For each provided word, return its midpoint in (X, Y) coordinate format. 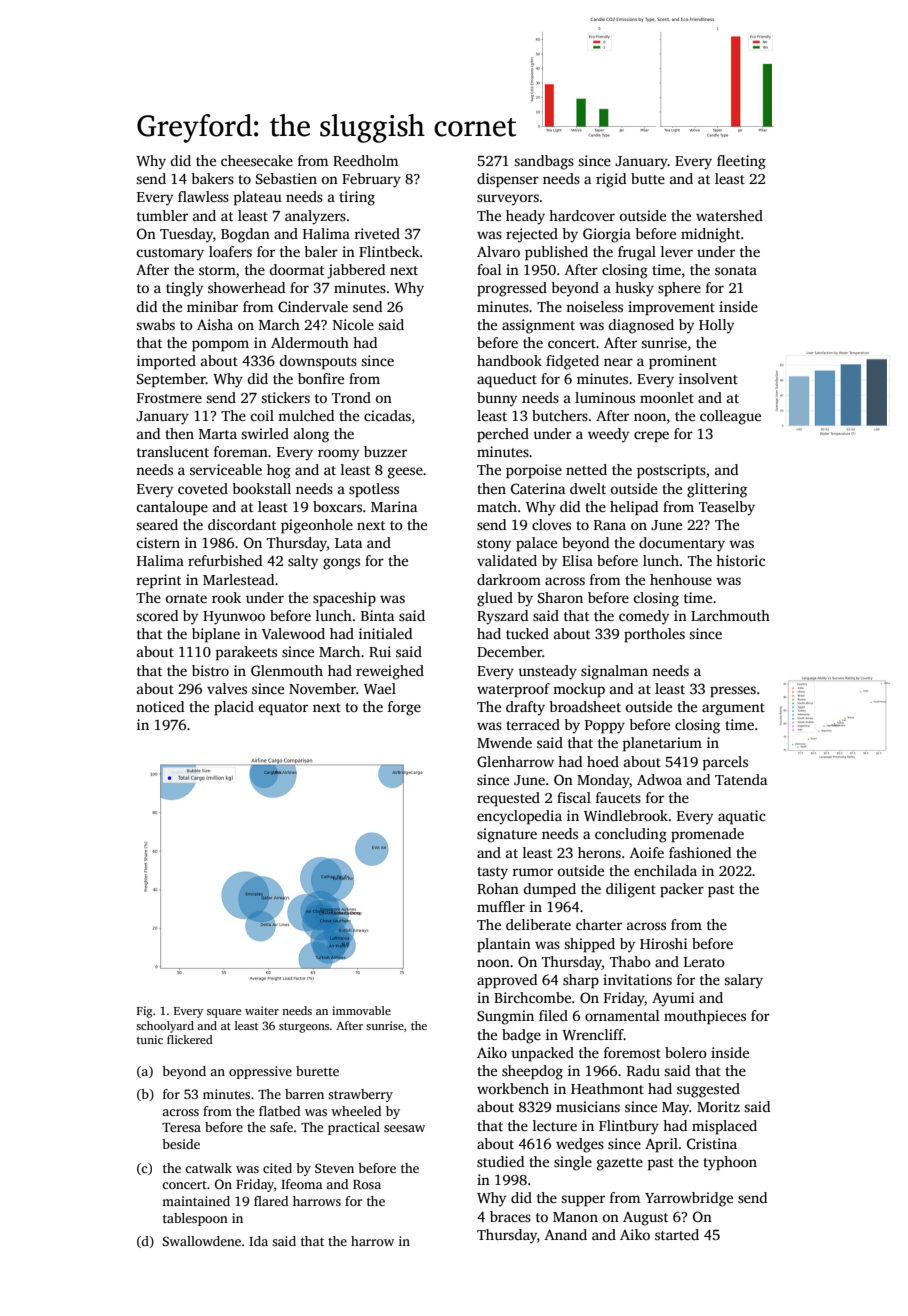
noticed (160, 706)
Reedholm (365, 160)
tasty (492, 873)
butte (648, 178)
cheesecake (257, 160)
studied (500, 1161)
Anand (566, 1234)
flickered (190, 1039)
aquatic (742, 817)
